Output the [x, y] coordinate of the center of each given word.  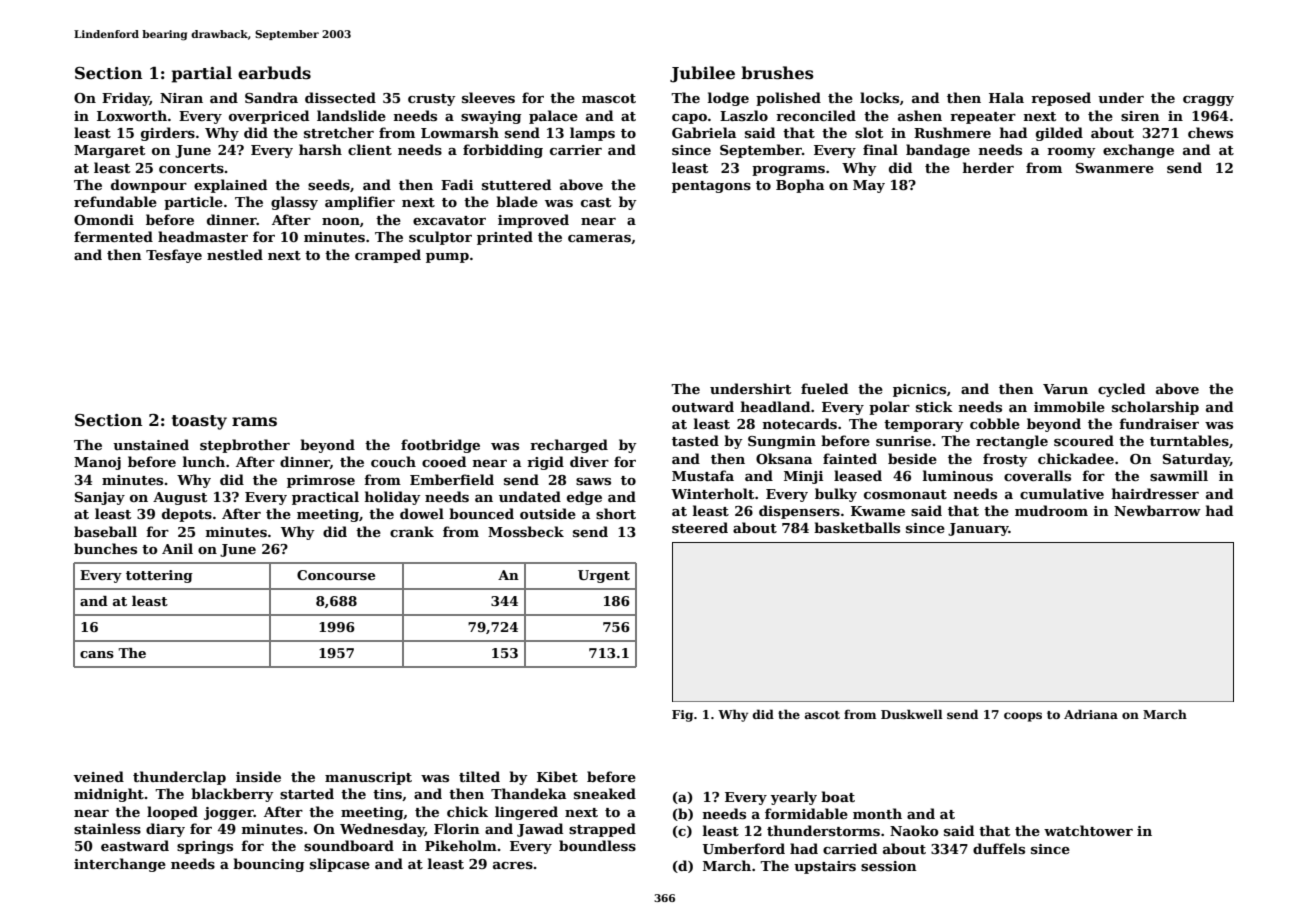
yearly [794, 798]
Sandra [271, 97]
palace [553, 117]
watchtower [1088, 830]
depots [187, 515]
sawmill [1179, 475]
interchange [120, 865]
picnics [919, 390]
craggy [1208, 101]
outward [703, 406]
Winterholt [712, 493]
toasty [199, 422]
